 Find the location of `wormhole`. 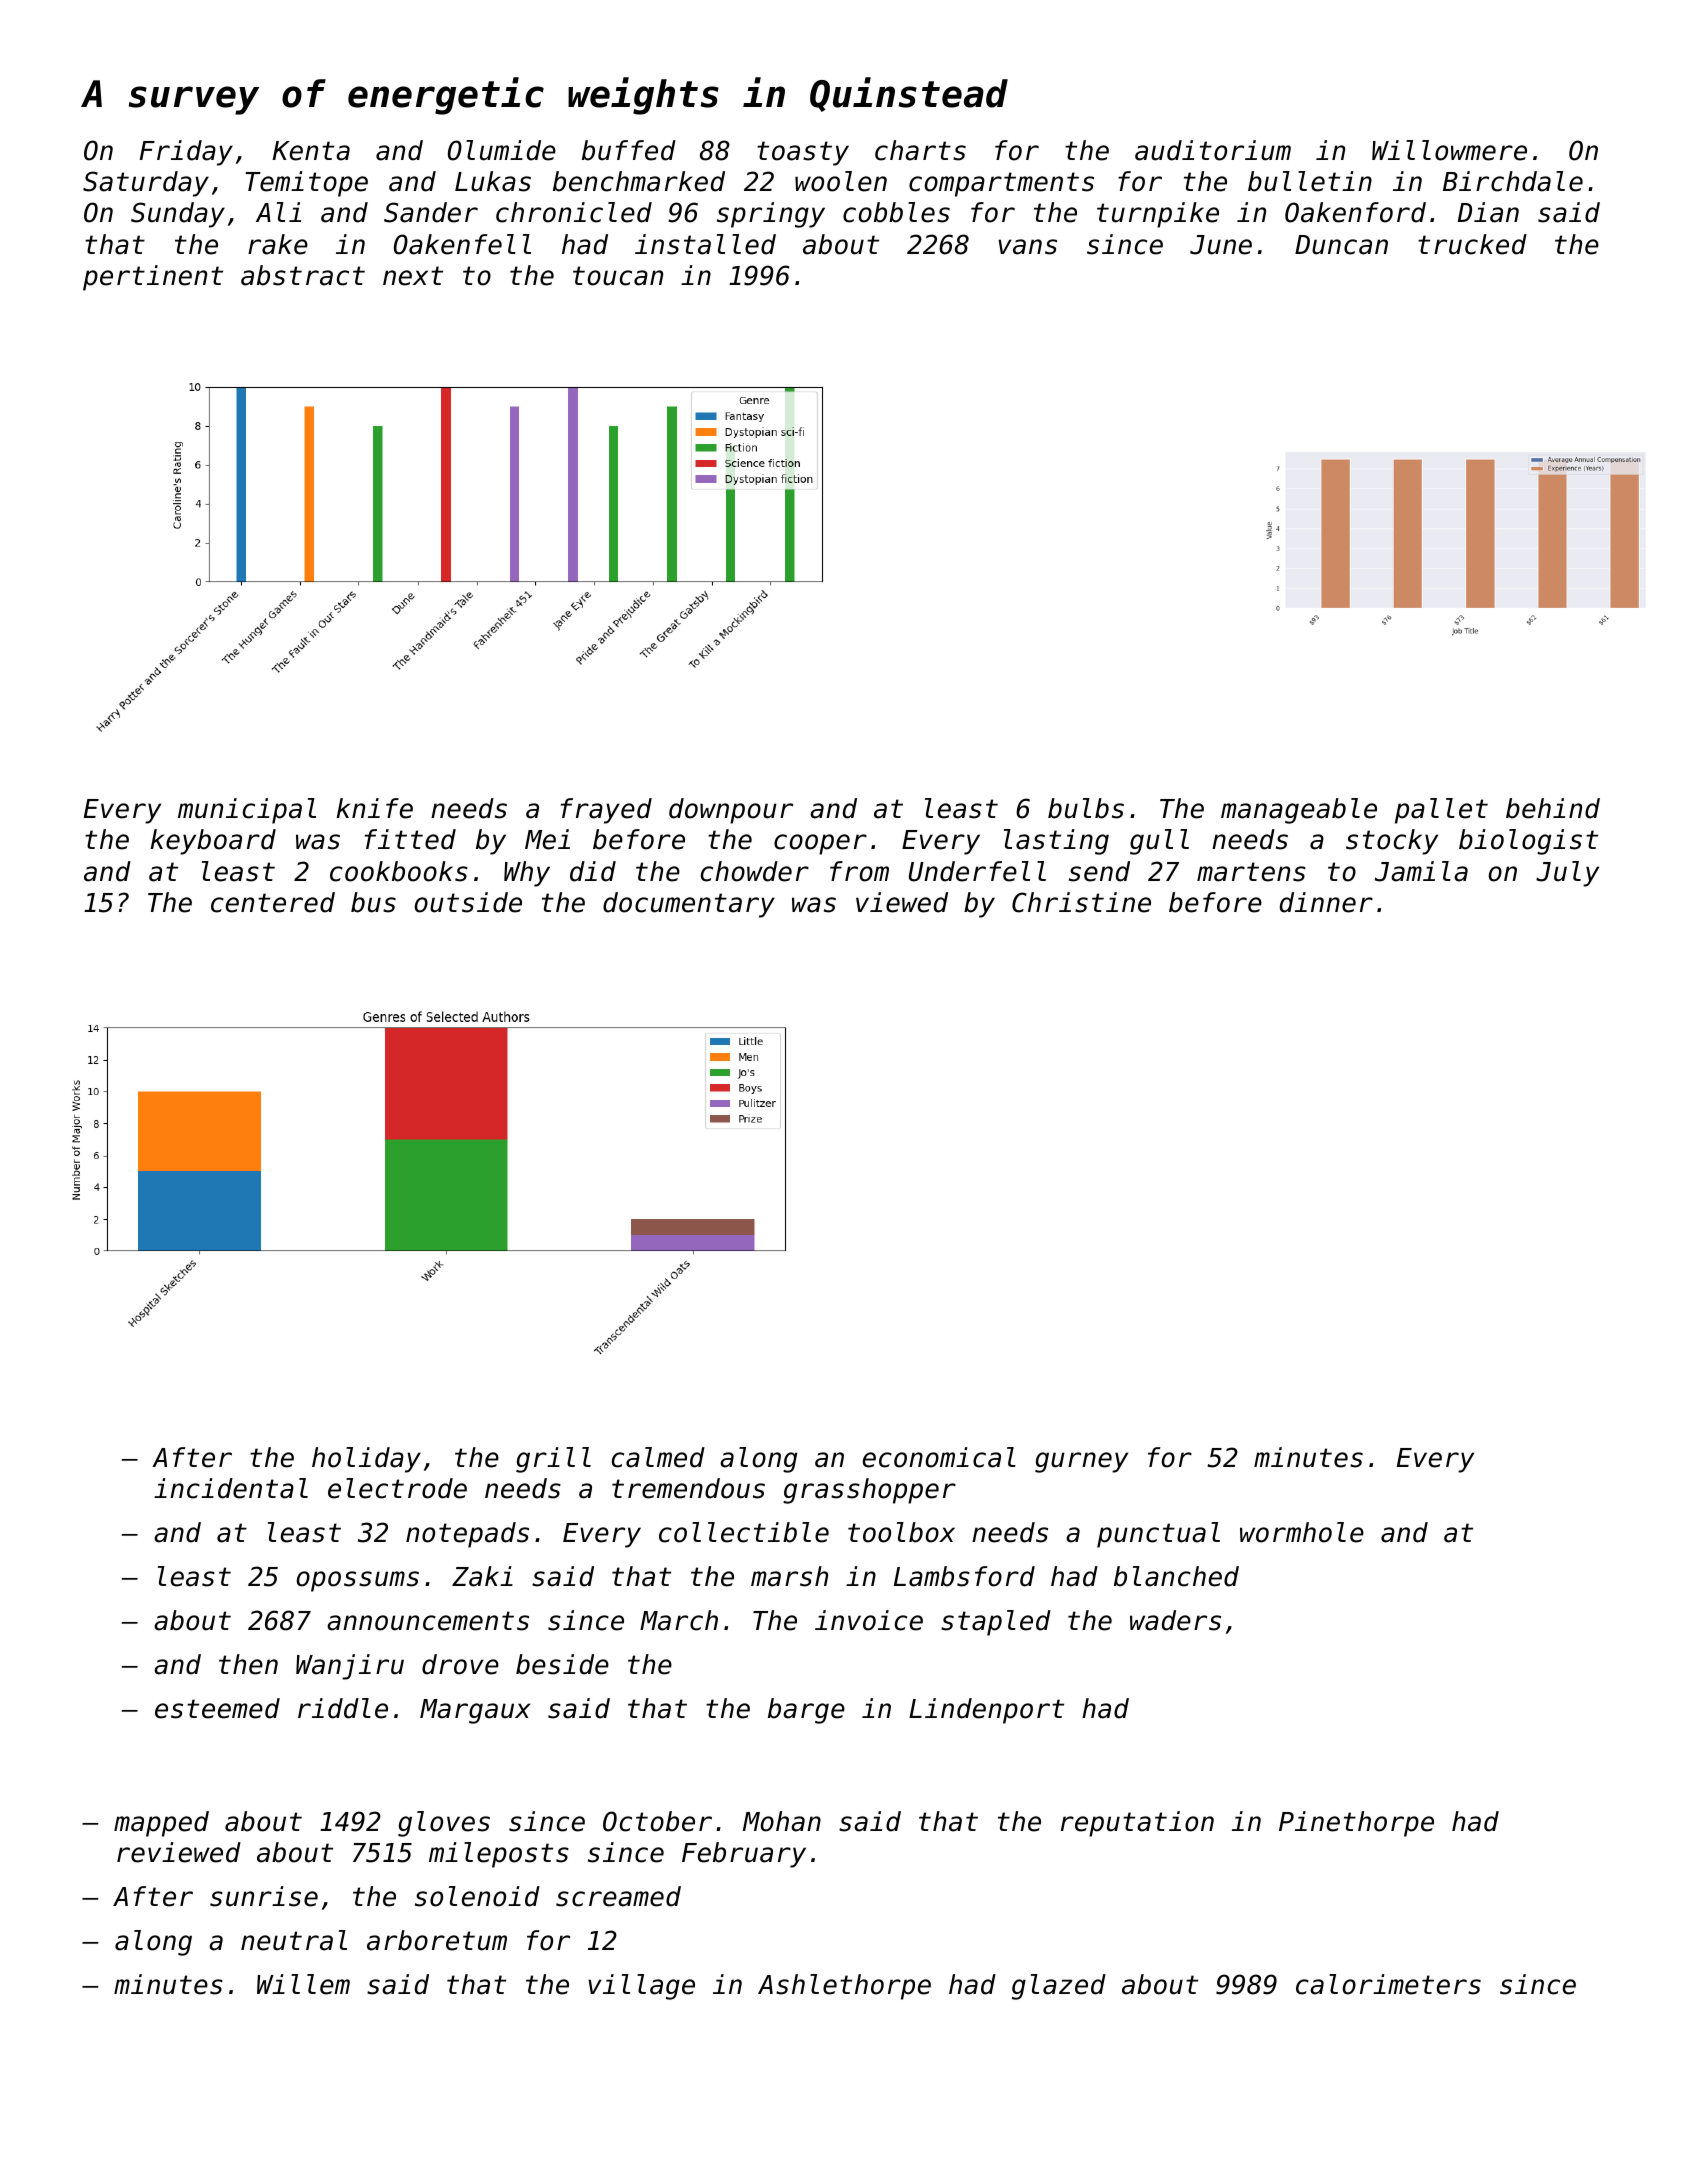

wormhole is located at coordinates (1302, 1532).
